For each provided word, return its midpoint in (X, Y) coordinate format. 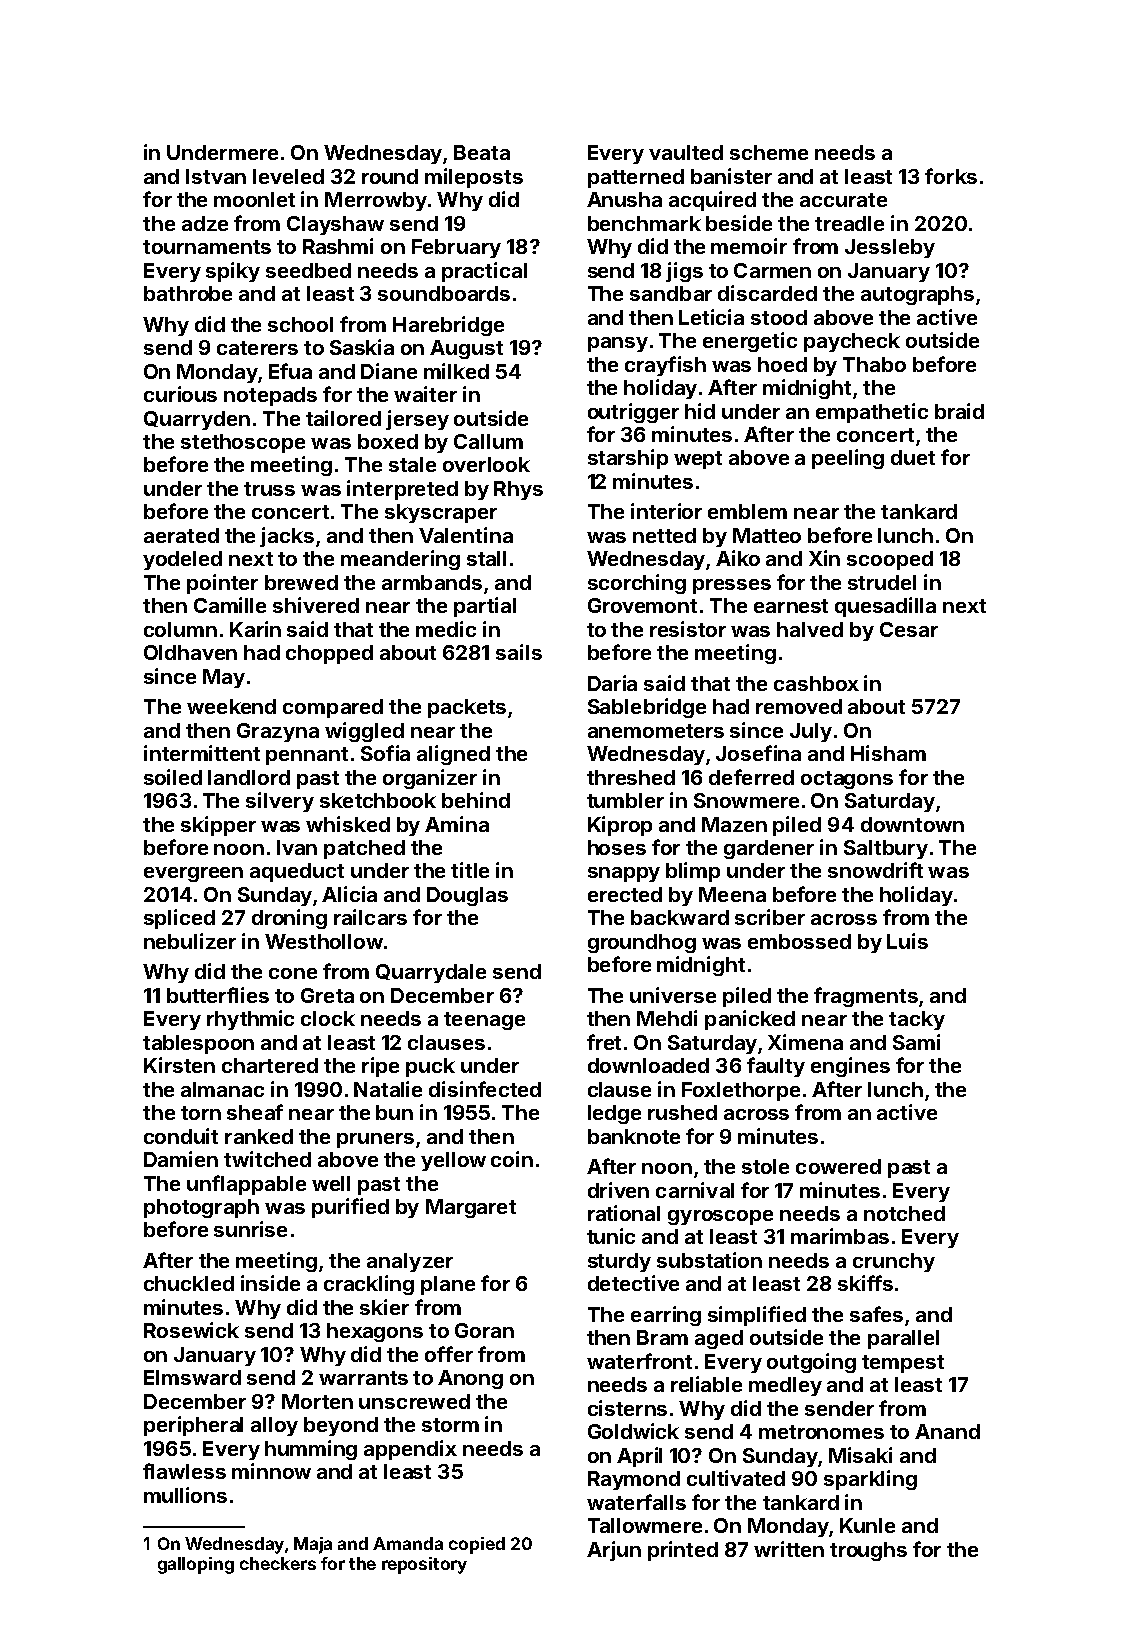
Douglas (467, 896)
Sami (916, 1042)
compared (333, 708)
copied (477, 1545)
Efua (290, 371)
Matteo (767, 535)
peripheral (193, 1426)
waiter (425, 394)
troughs (868, 1551)
